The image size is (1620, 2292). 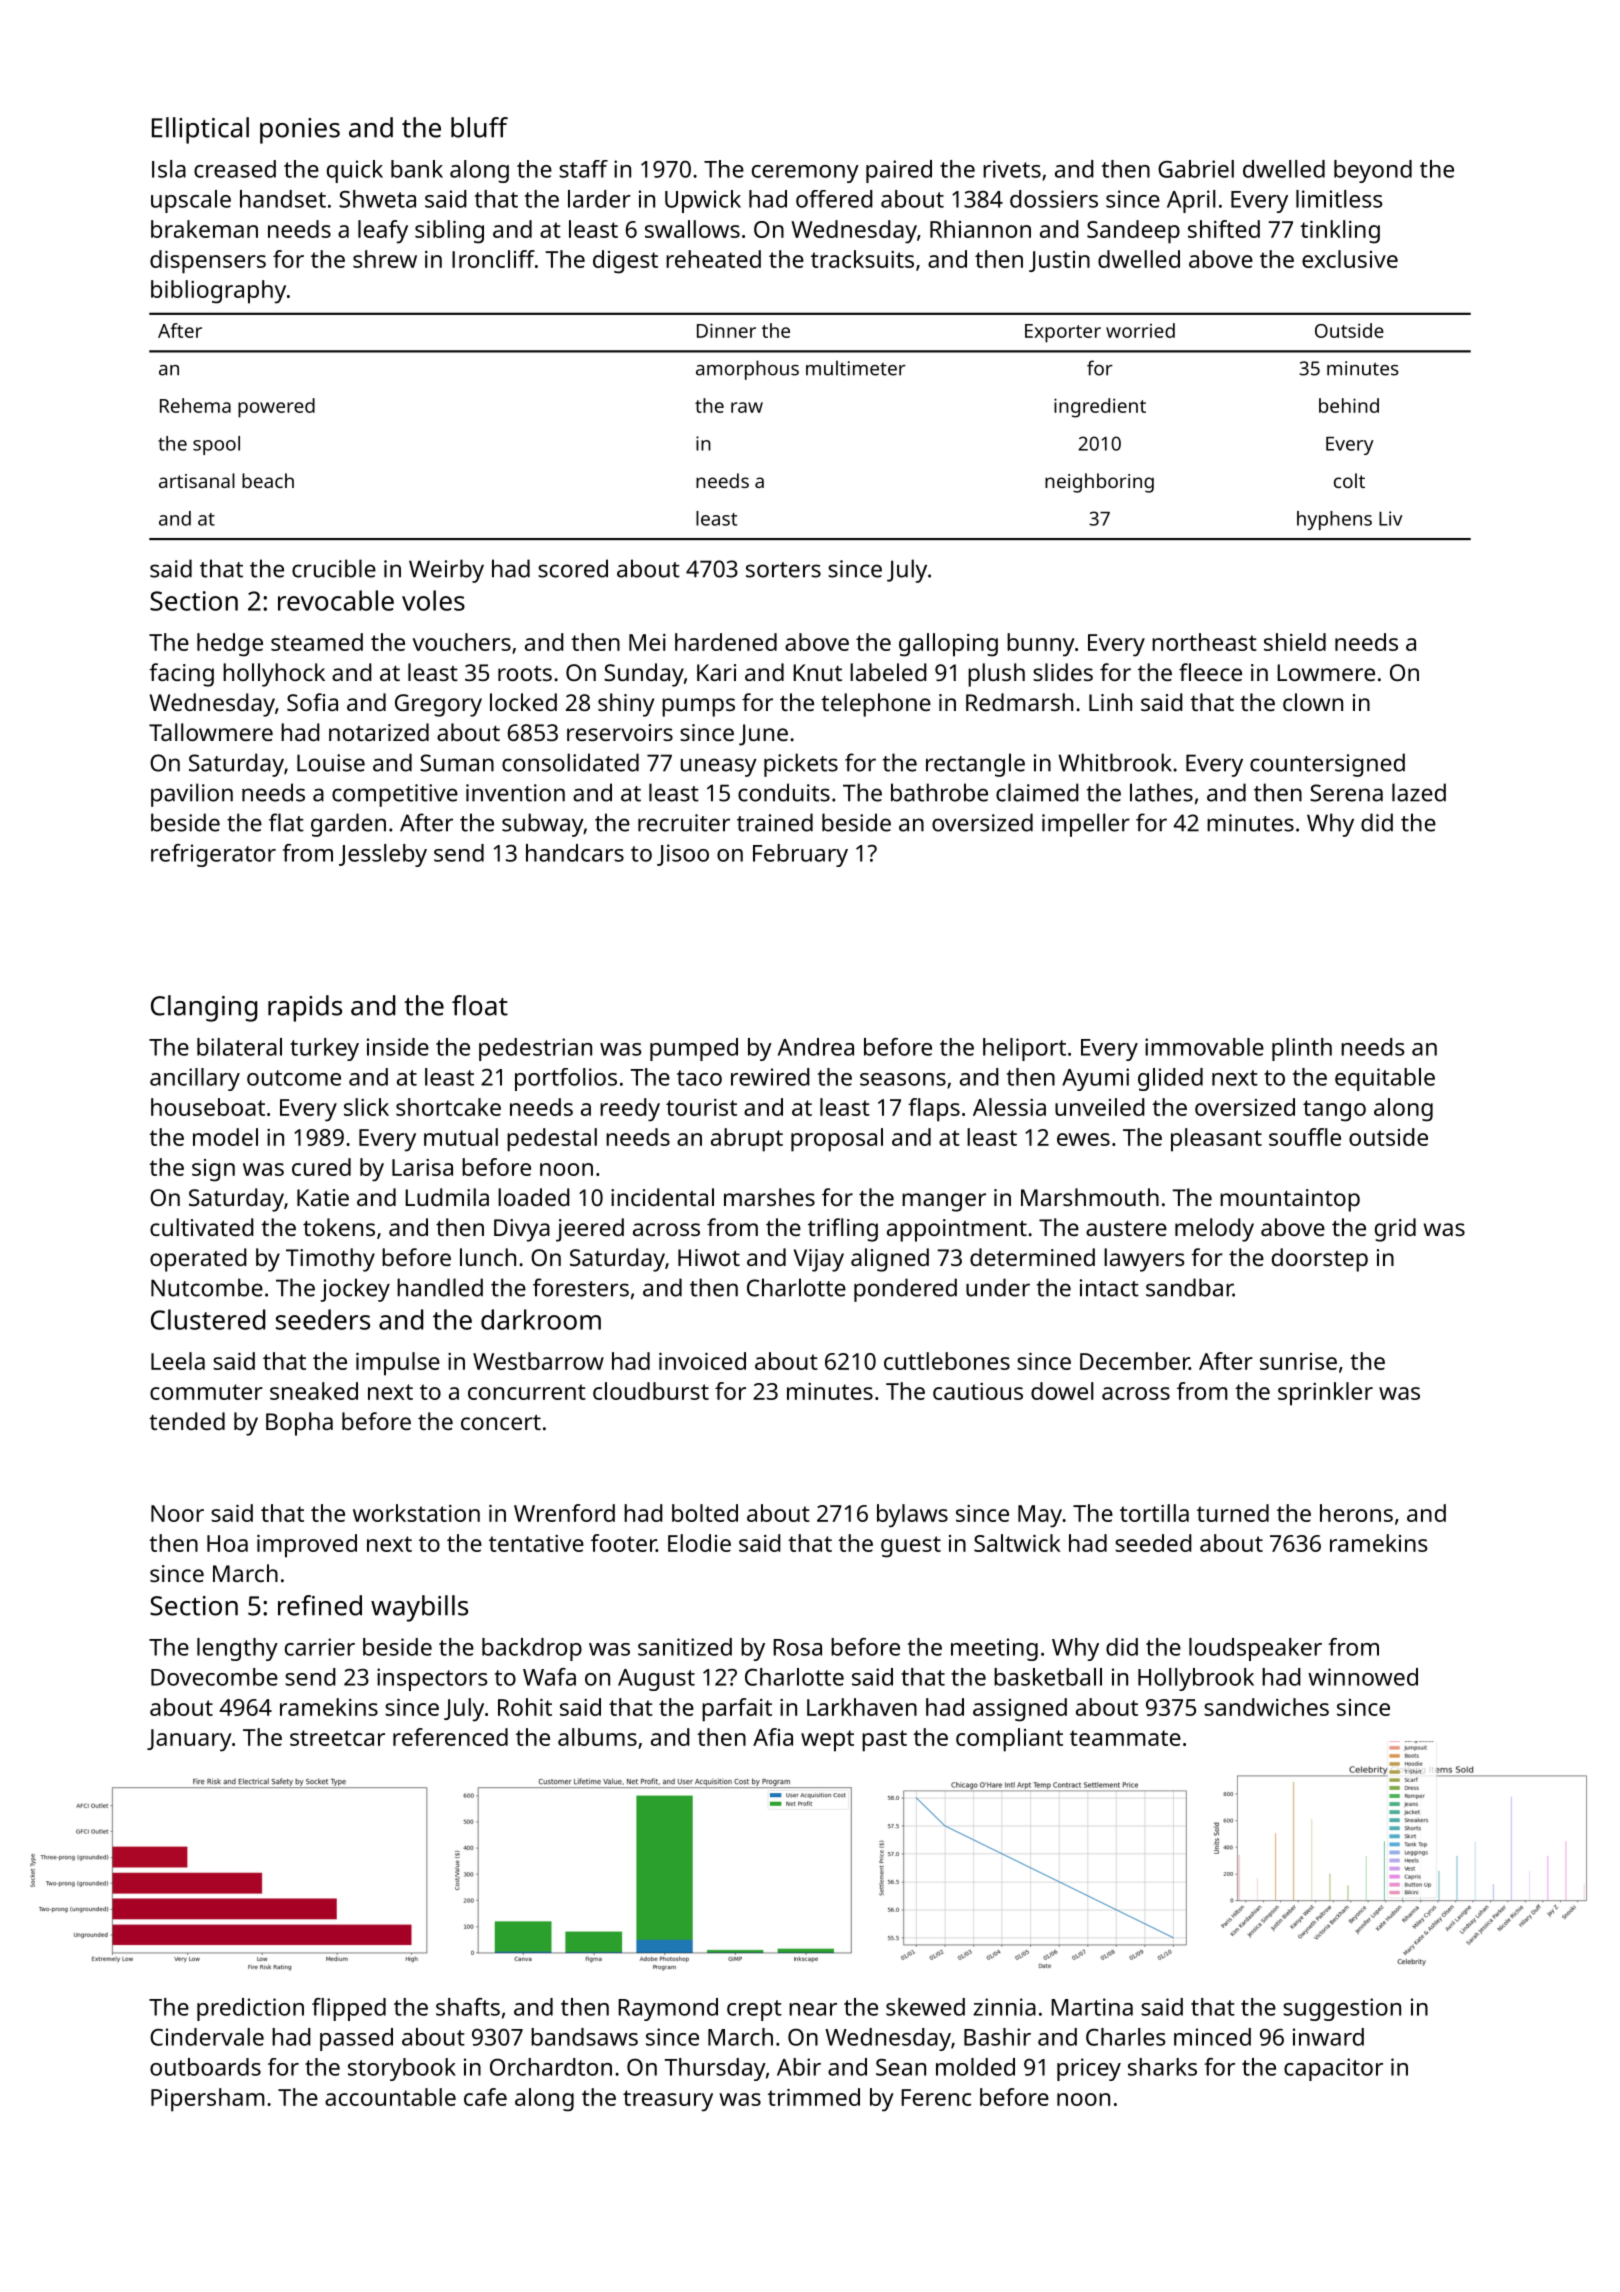 I want to click on northeast, so click(x=1204, y=642).
